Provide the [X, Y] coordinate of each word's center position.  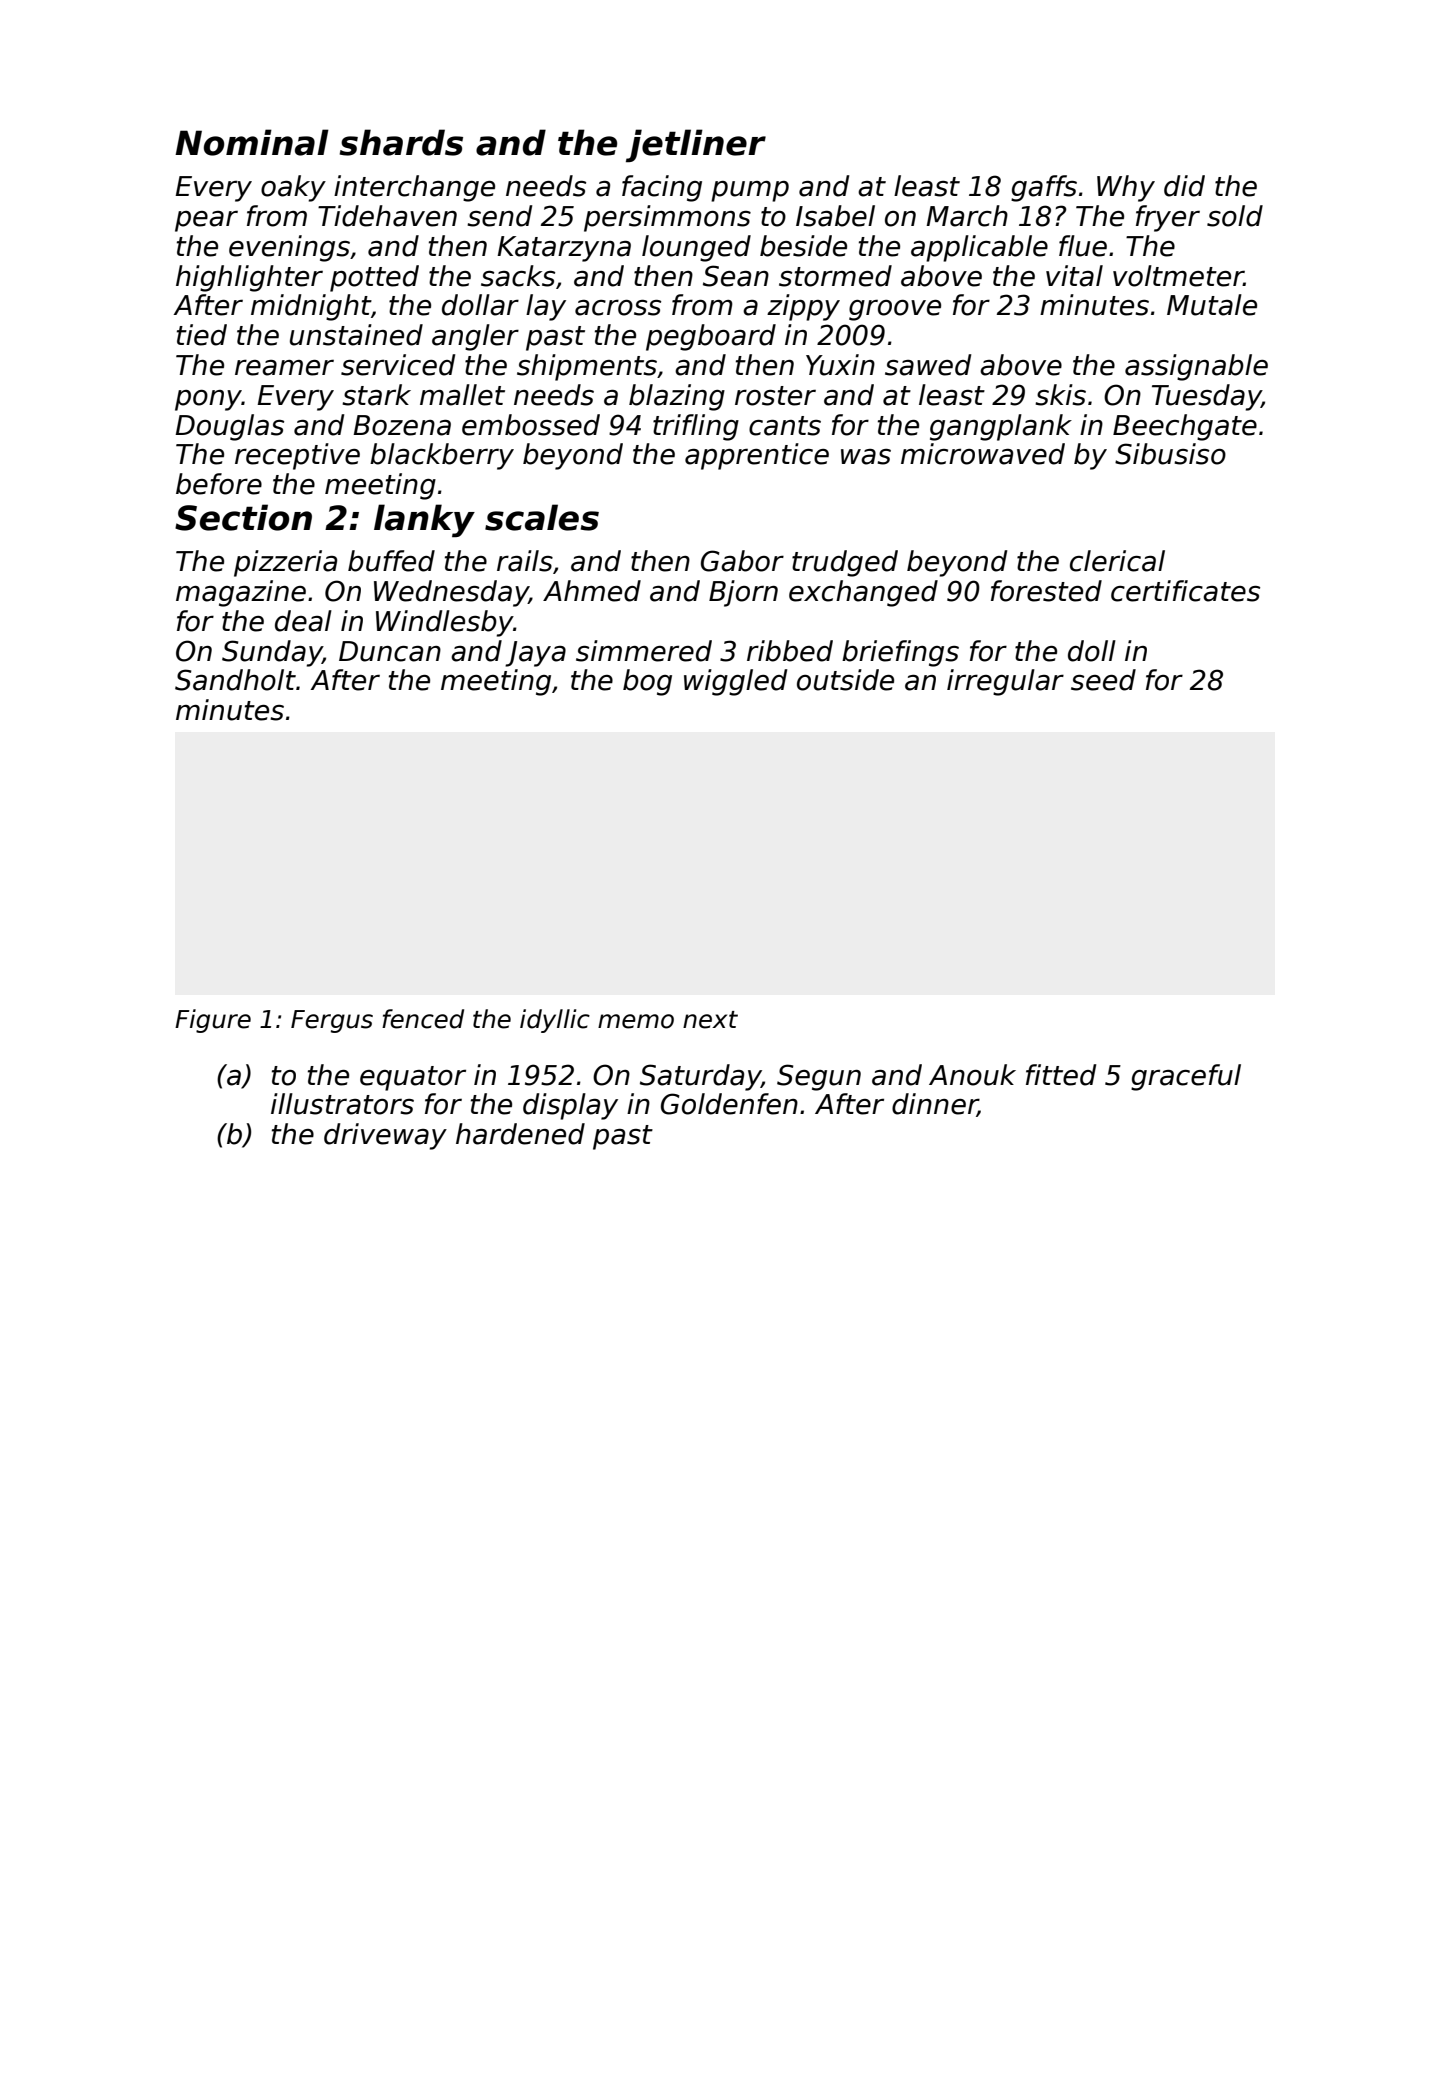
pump [750, 191]
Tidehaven [387, 216]
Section [243, 517]
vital [1074, 276]
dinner [935, 1105]
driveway [385, 1136]
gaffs [1044, 188]
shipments [587, 367]
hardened [520, 1134]
